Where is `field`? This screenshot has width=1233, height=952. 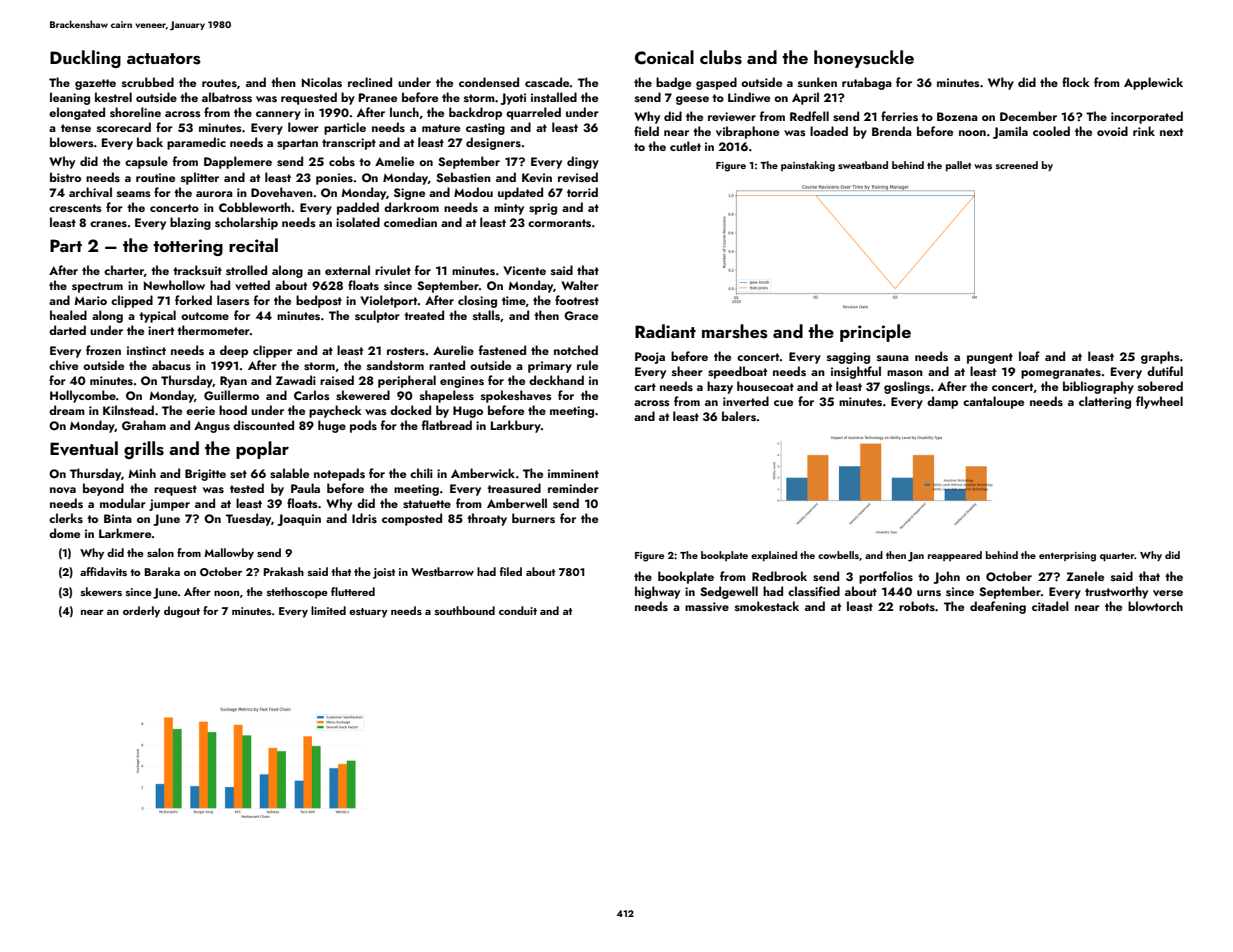 field is located at coordinates (646, 131).
